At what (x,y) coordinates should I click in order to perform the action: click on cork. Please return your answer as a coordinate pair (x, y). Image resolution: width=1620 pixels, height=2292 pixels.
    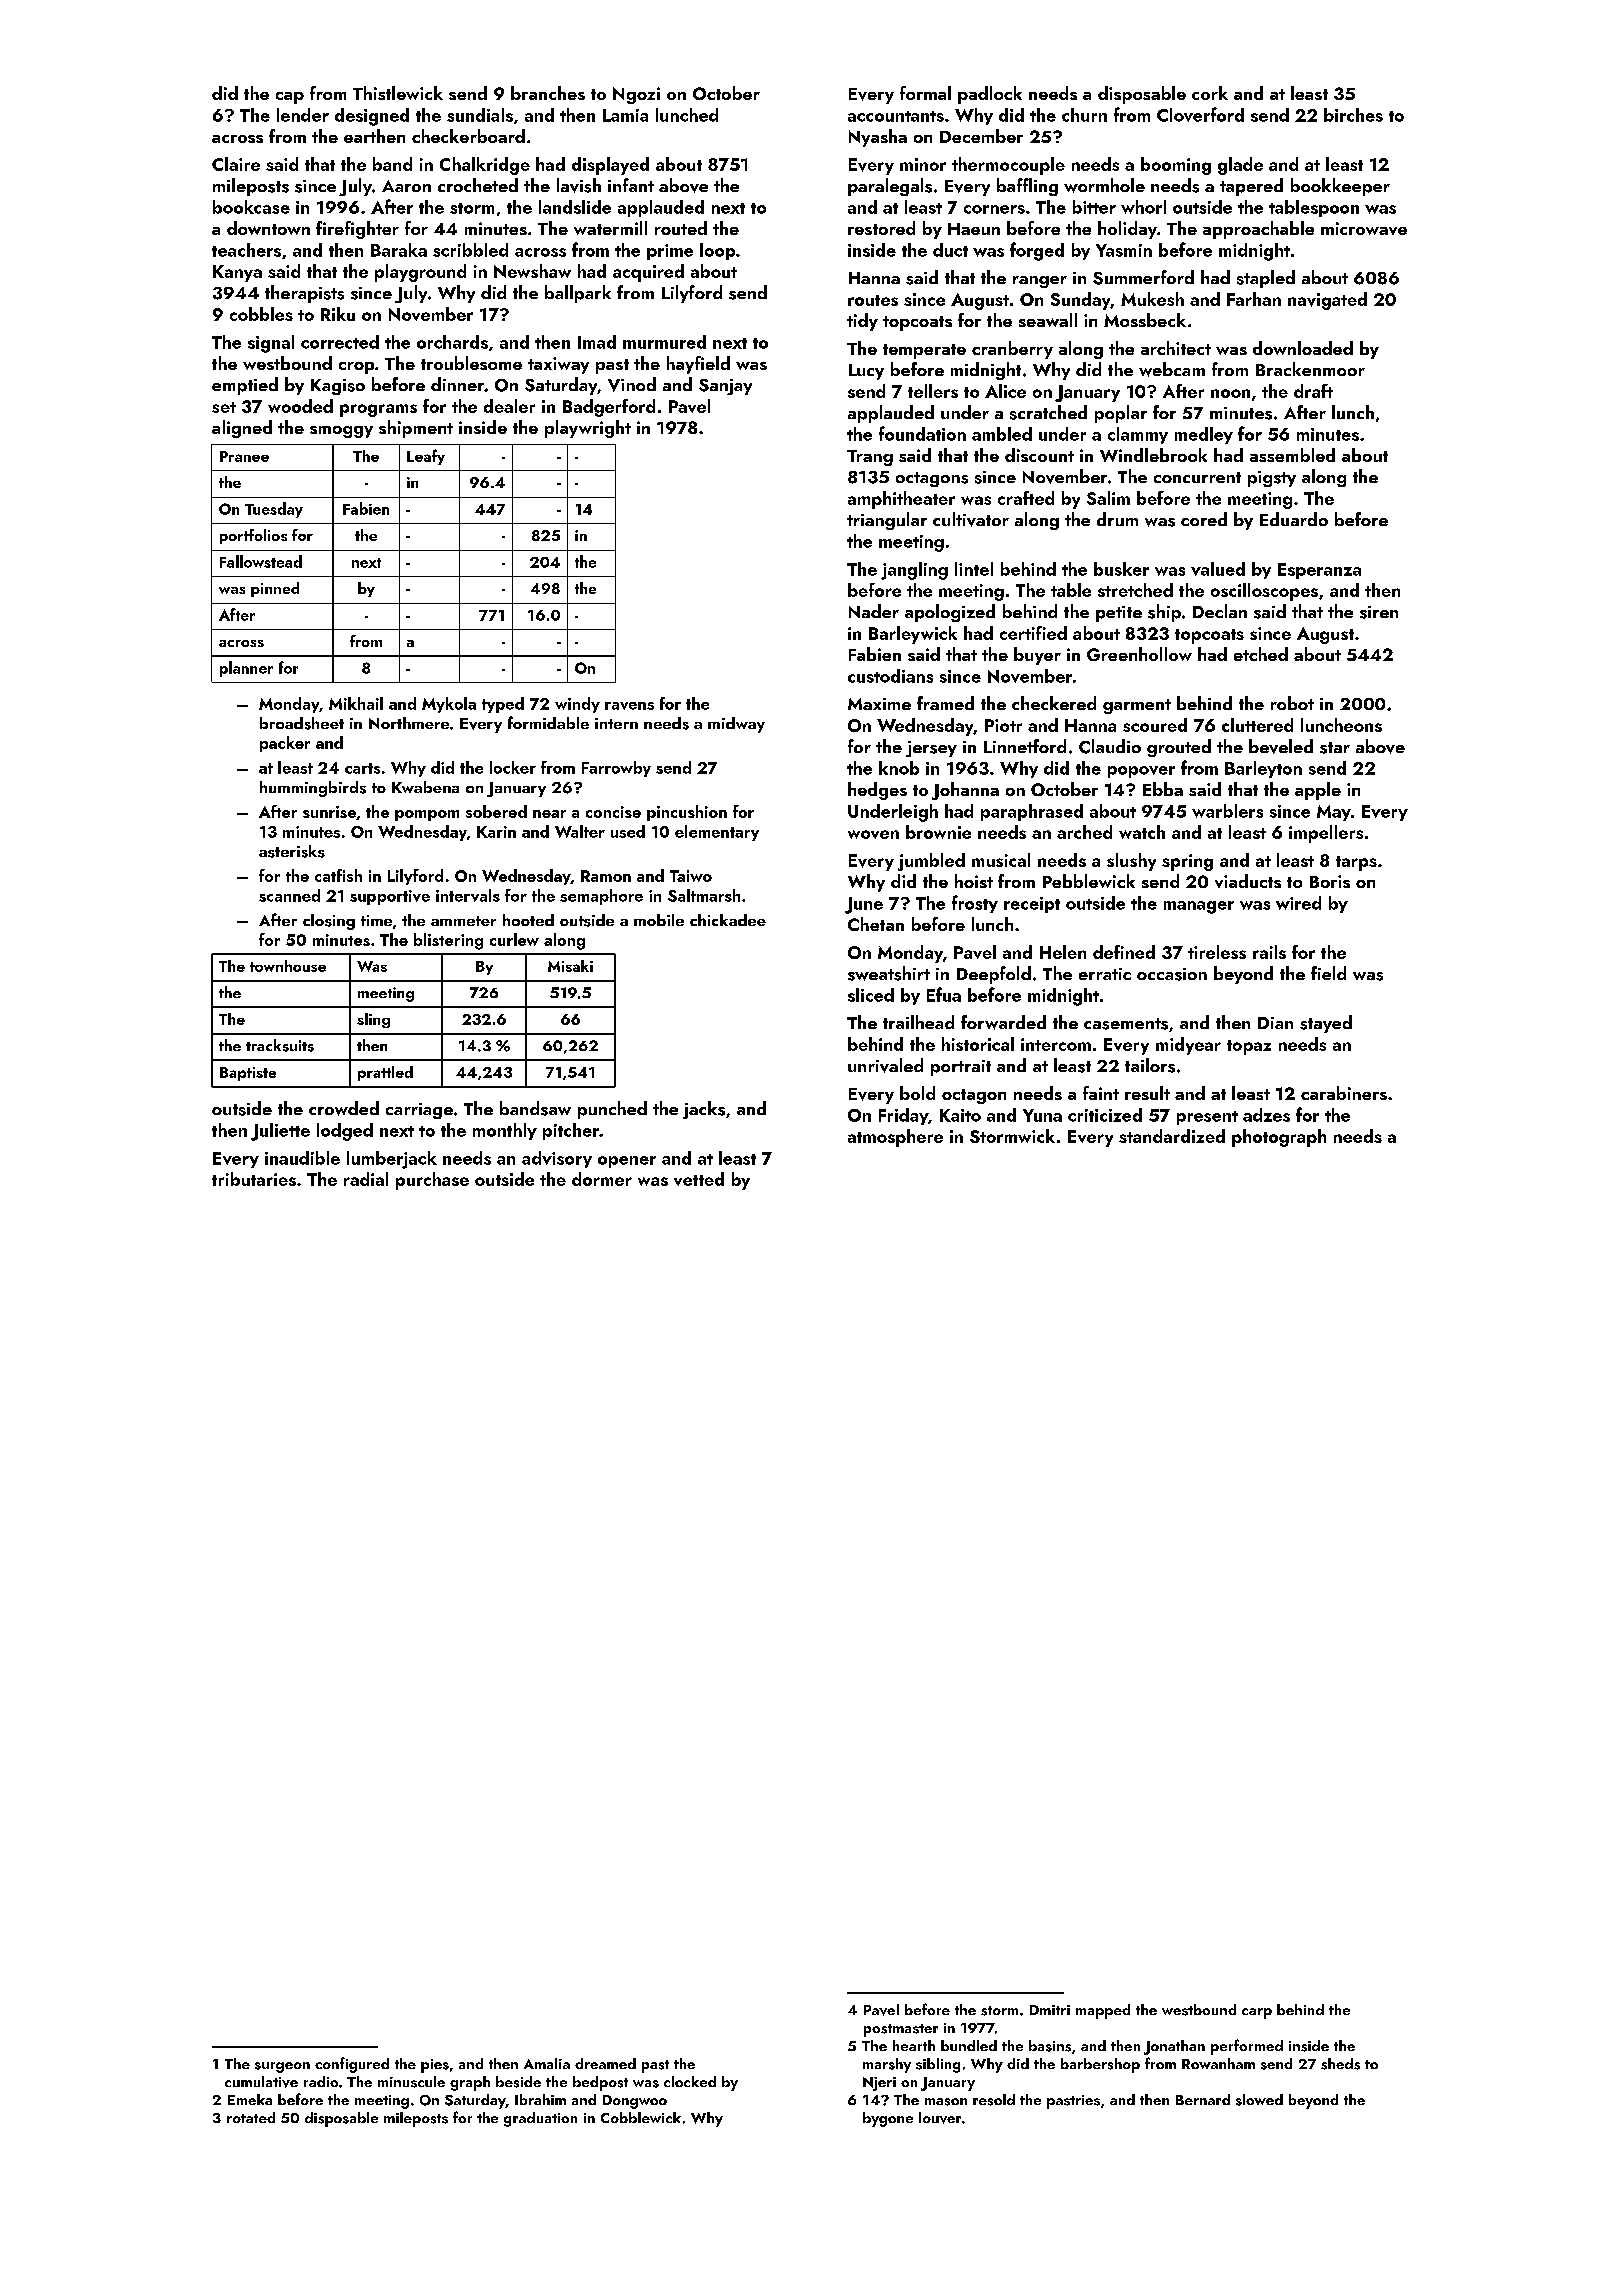
    Looking at the image, I should click on (1210, 93).
